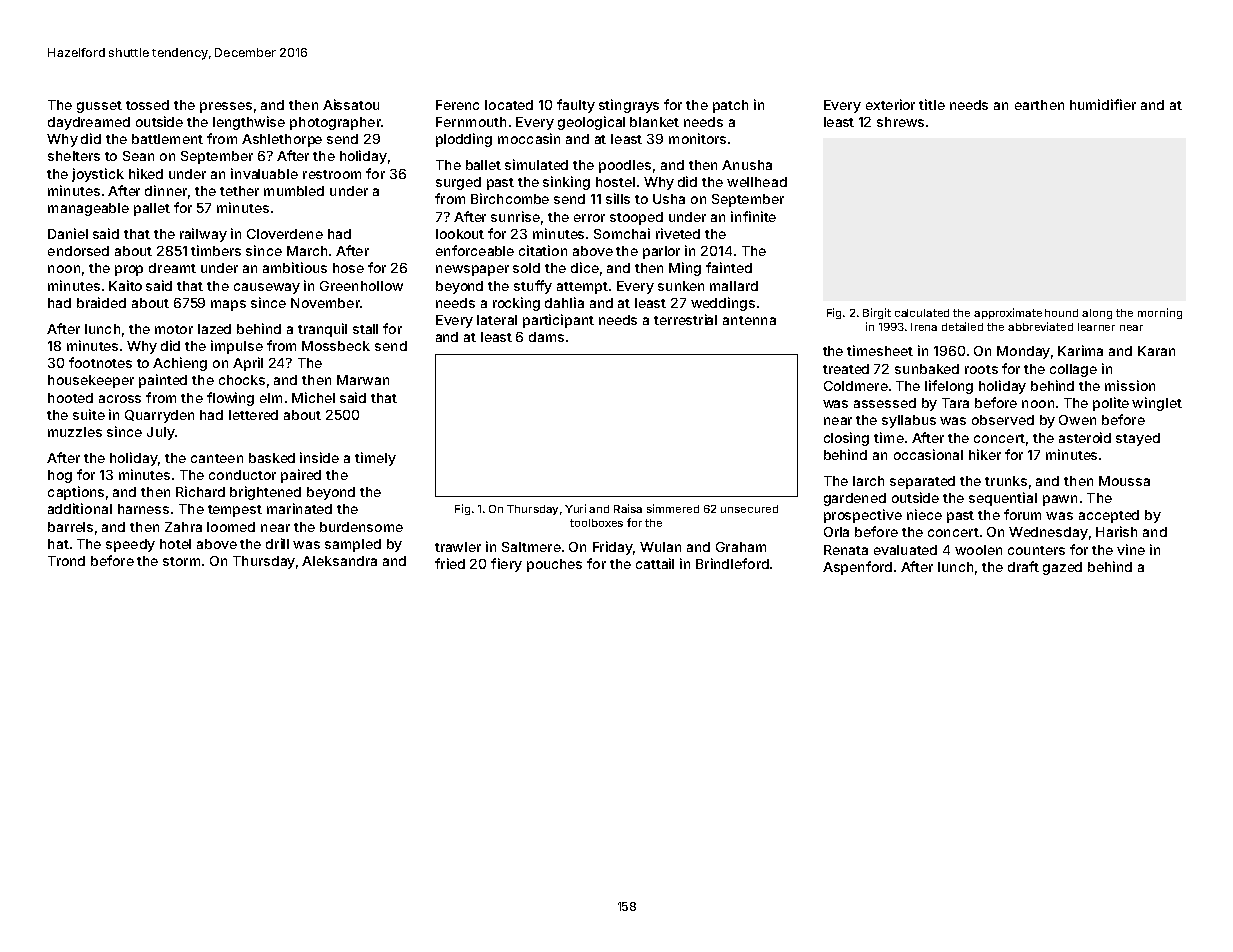 Image resolution: width=1233 pixels, height=952 pixels. Describe the element at coordinates (628, 508) in the document. I see `Raisa` at that location.
